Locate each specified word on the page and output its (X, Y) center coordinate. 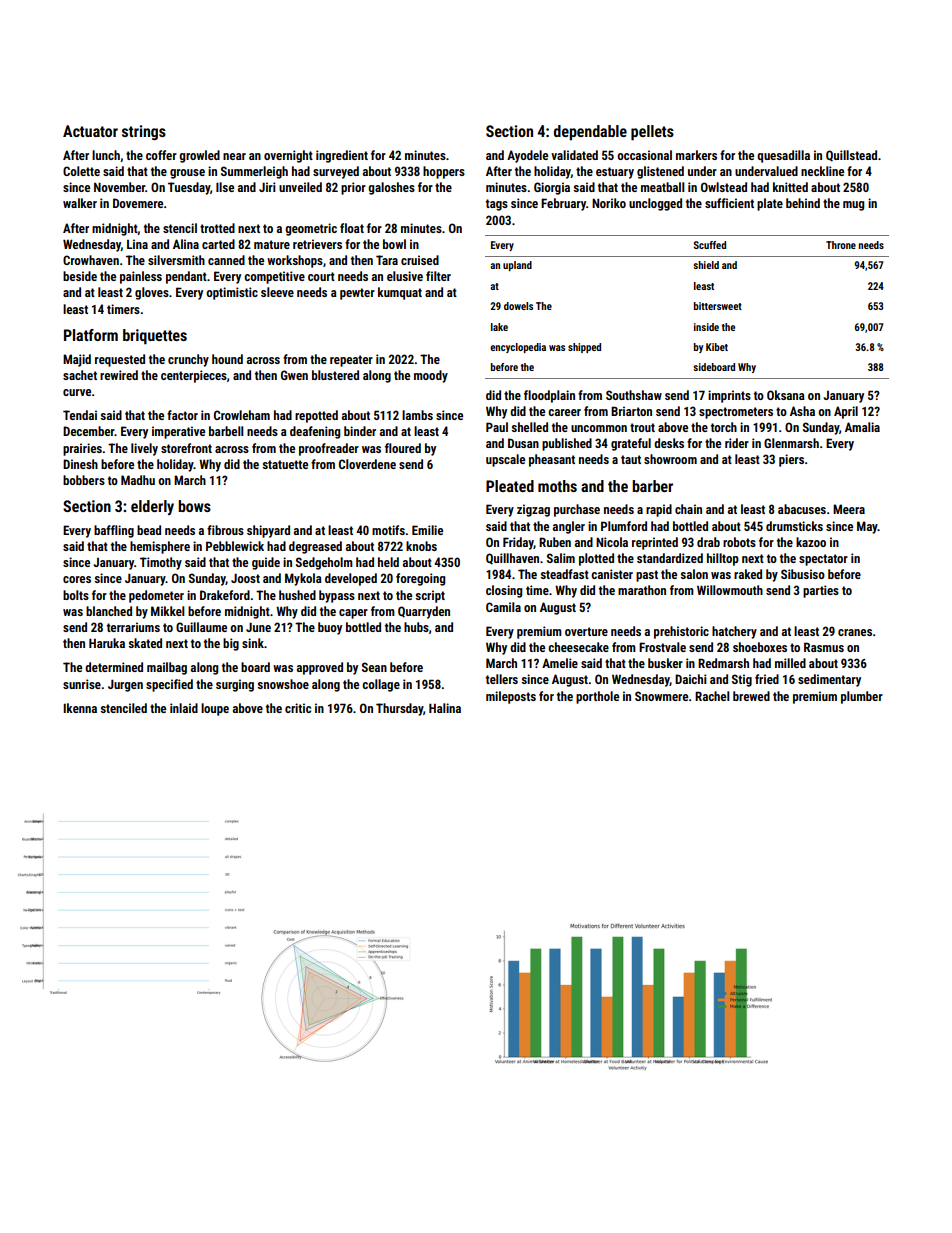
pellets (652, 133)
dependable (590, 133)
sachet (80, 375)
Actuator (90, 131)
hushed (297, 595)
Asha (802, 411)
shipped (584, 348)
